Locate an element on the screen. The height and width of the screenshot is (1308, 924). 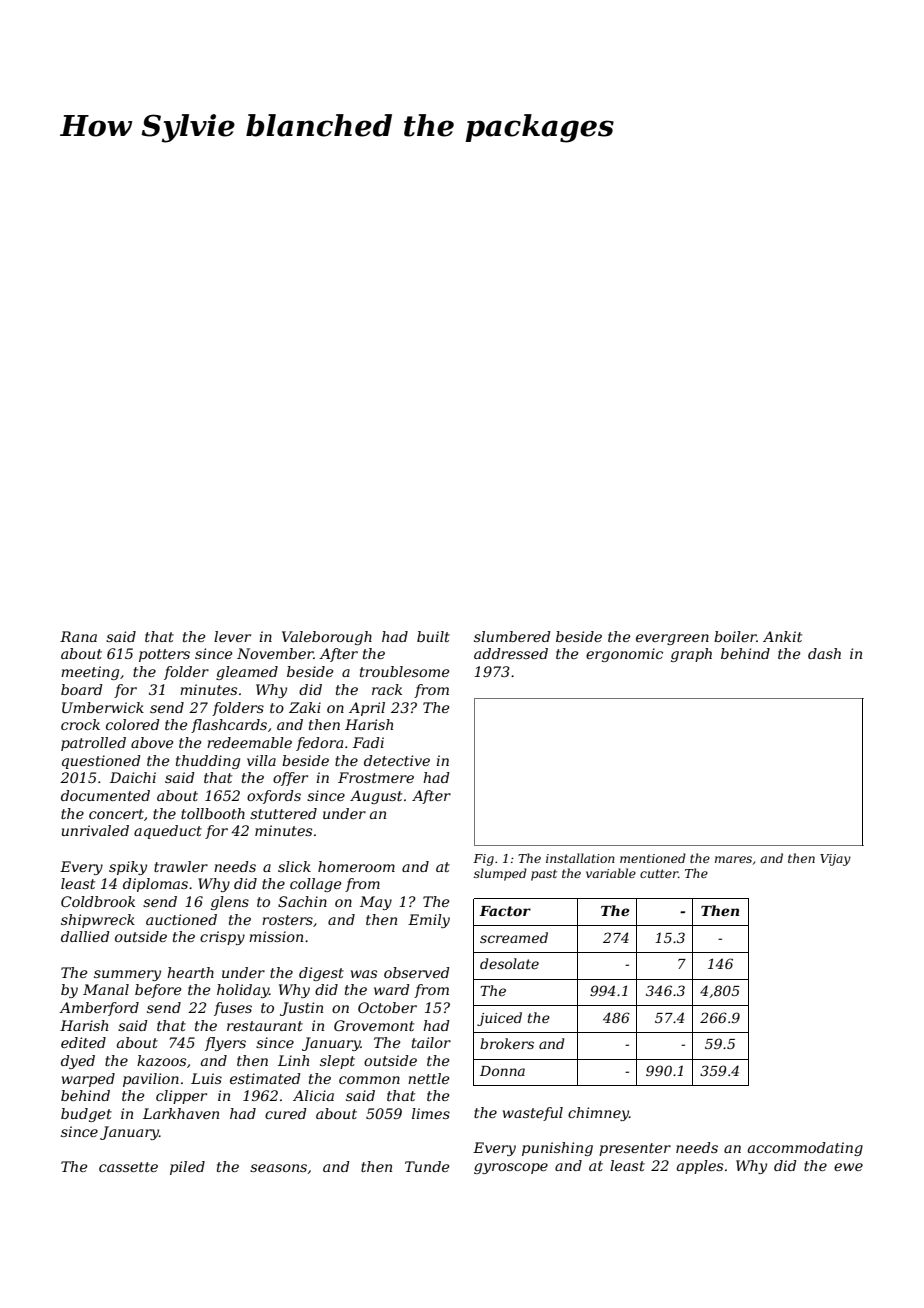
oxfords is located at coordinates (274, 797).
